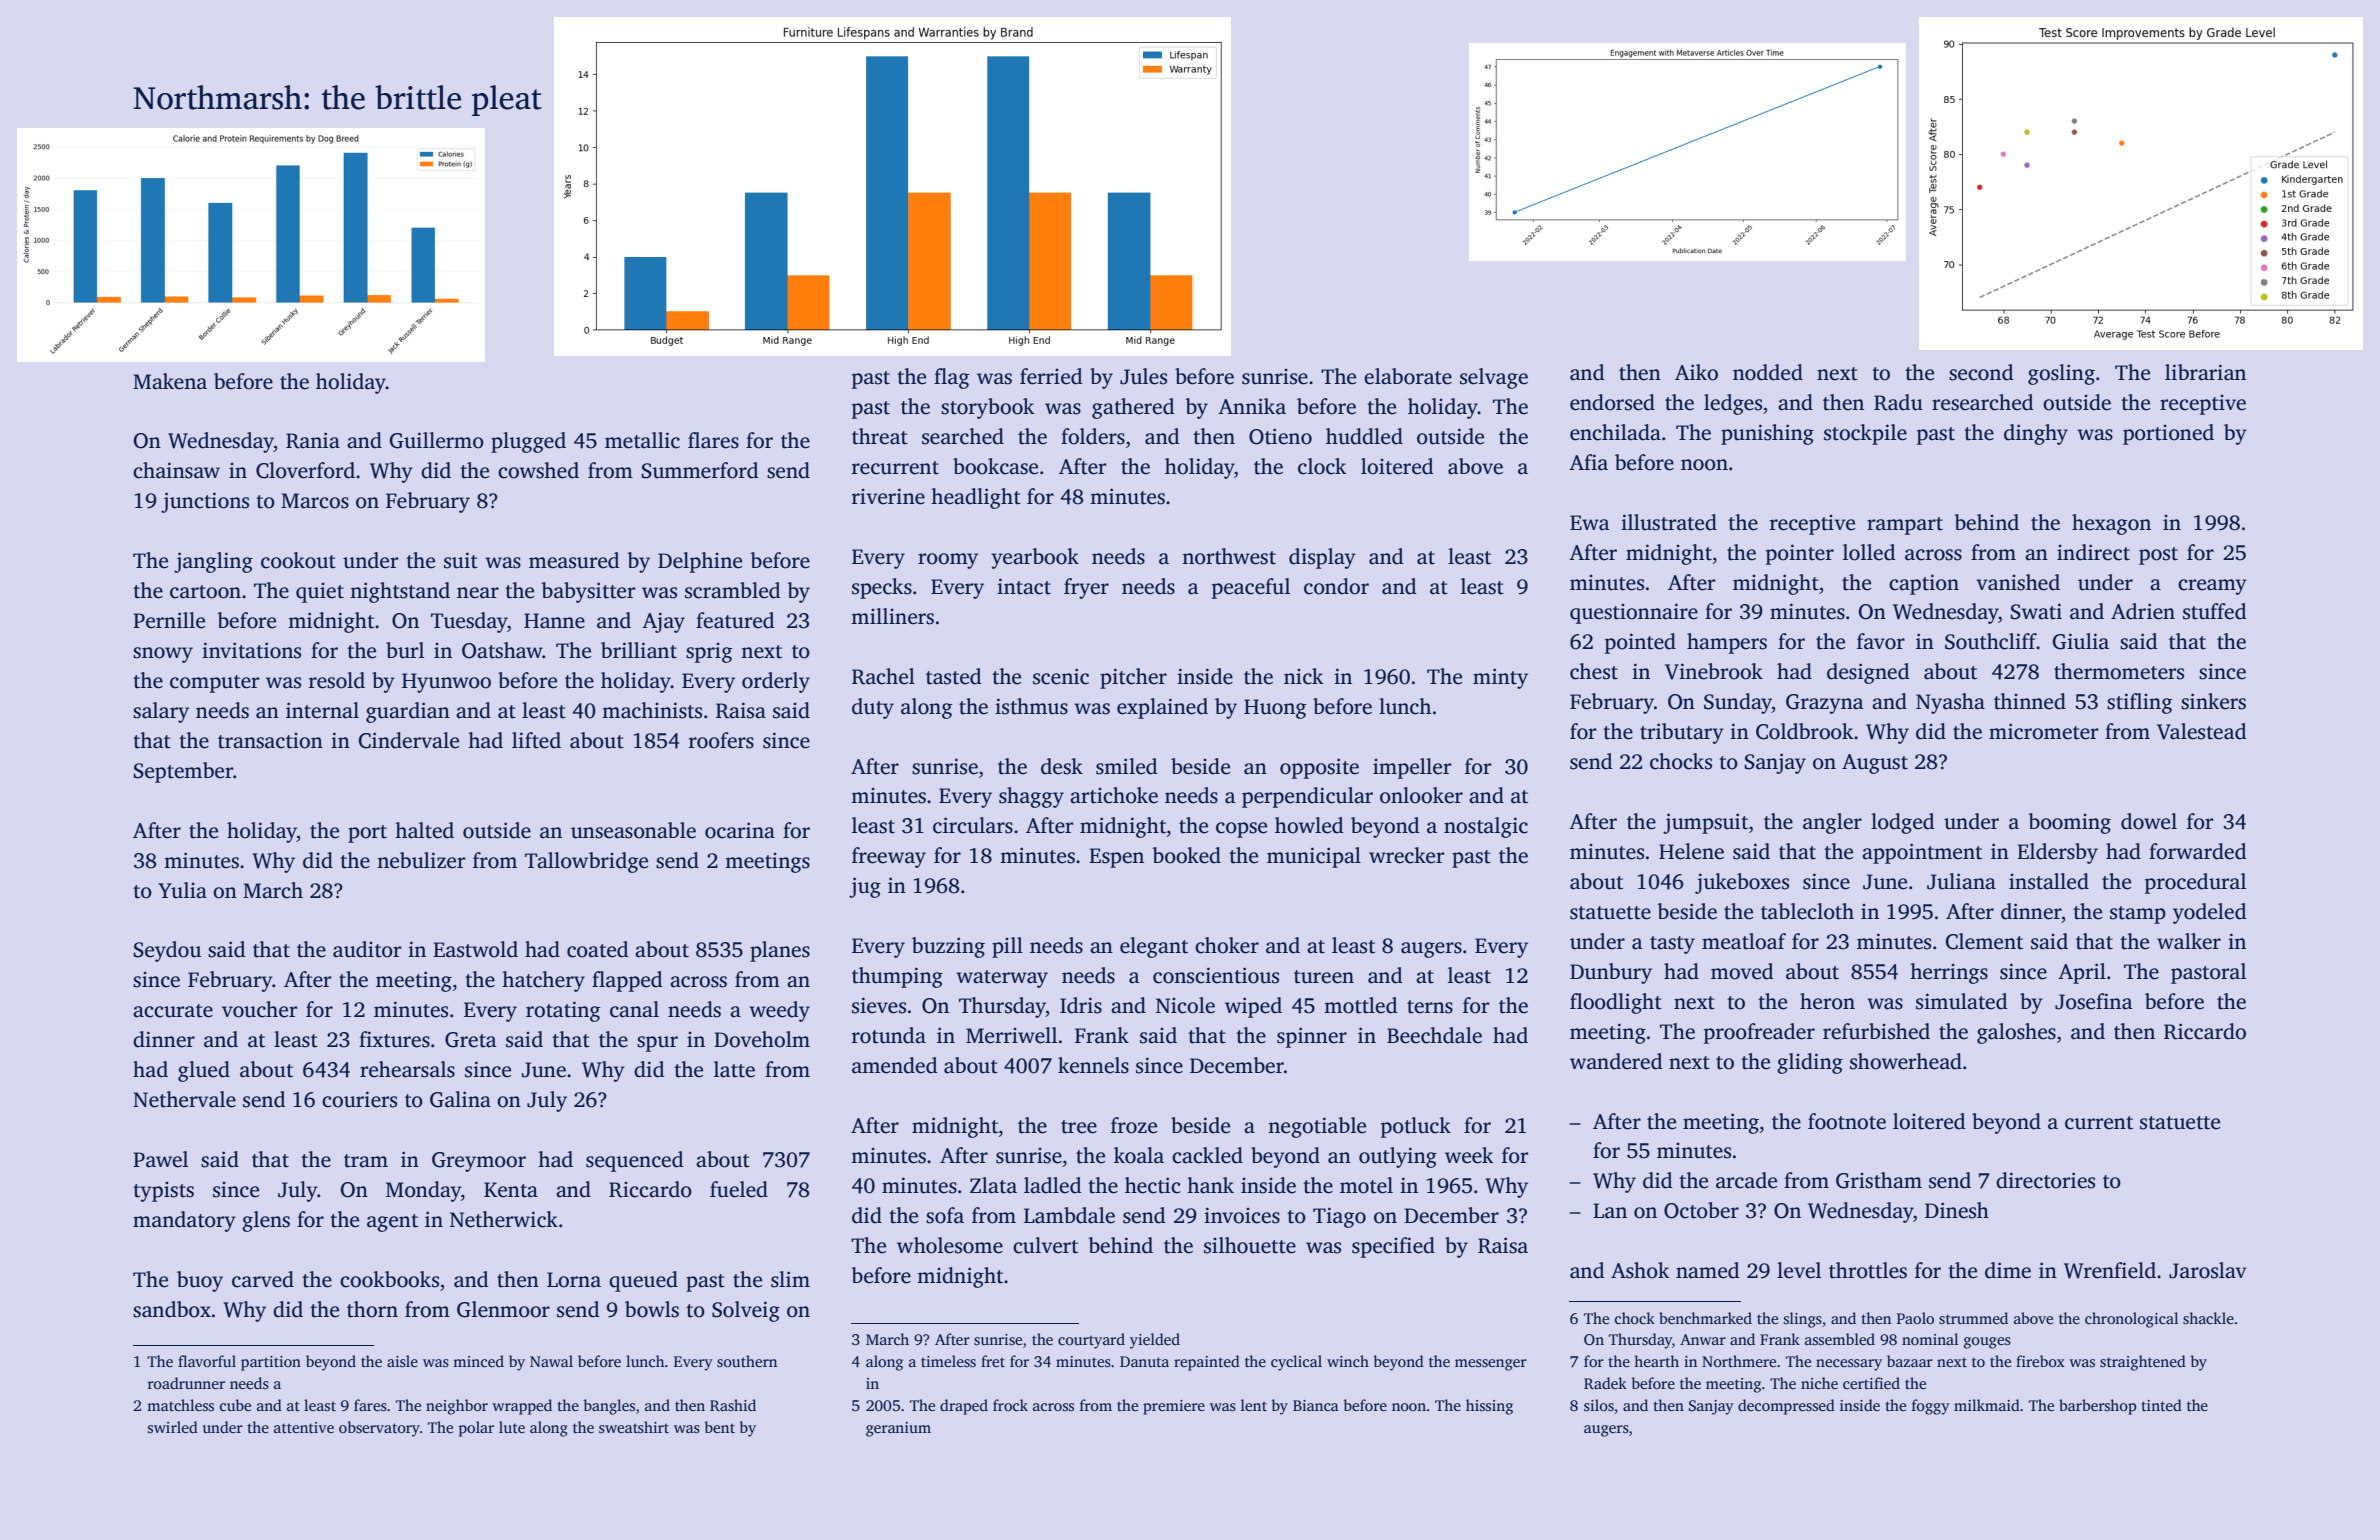 Image resolution: width=2380 pixels, height=1540 pixels. What do you see at coordinates (1931, 1407) in the screenshot?
I see `foggy` at bounding box center [1931, 1407].
